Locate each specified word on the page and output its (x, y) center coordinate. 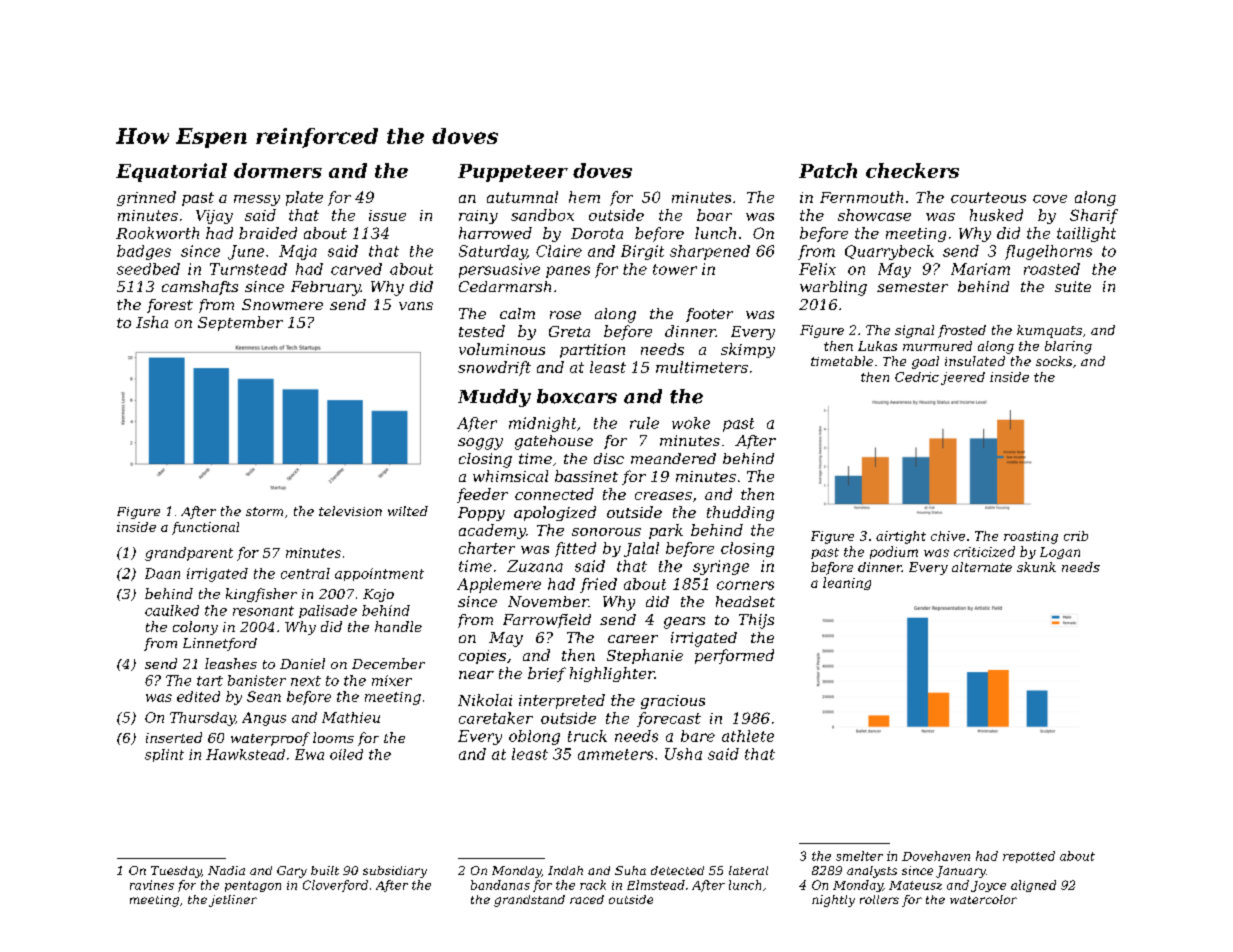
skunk (1036, 567)
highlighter (612, 674)
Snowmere (282, 304)
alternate (982, 567)
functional (205, 528)
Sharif (1094, 216)
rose (565, 315)
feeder (482, 495)
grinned (146, 198)
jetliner (233, 901)
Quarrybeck (889, 252)
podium (894, 552)
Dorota (597, 233)
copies (482, 657)
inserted (174, 737)
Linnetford (220, 644)
